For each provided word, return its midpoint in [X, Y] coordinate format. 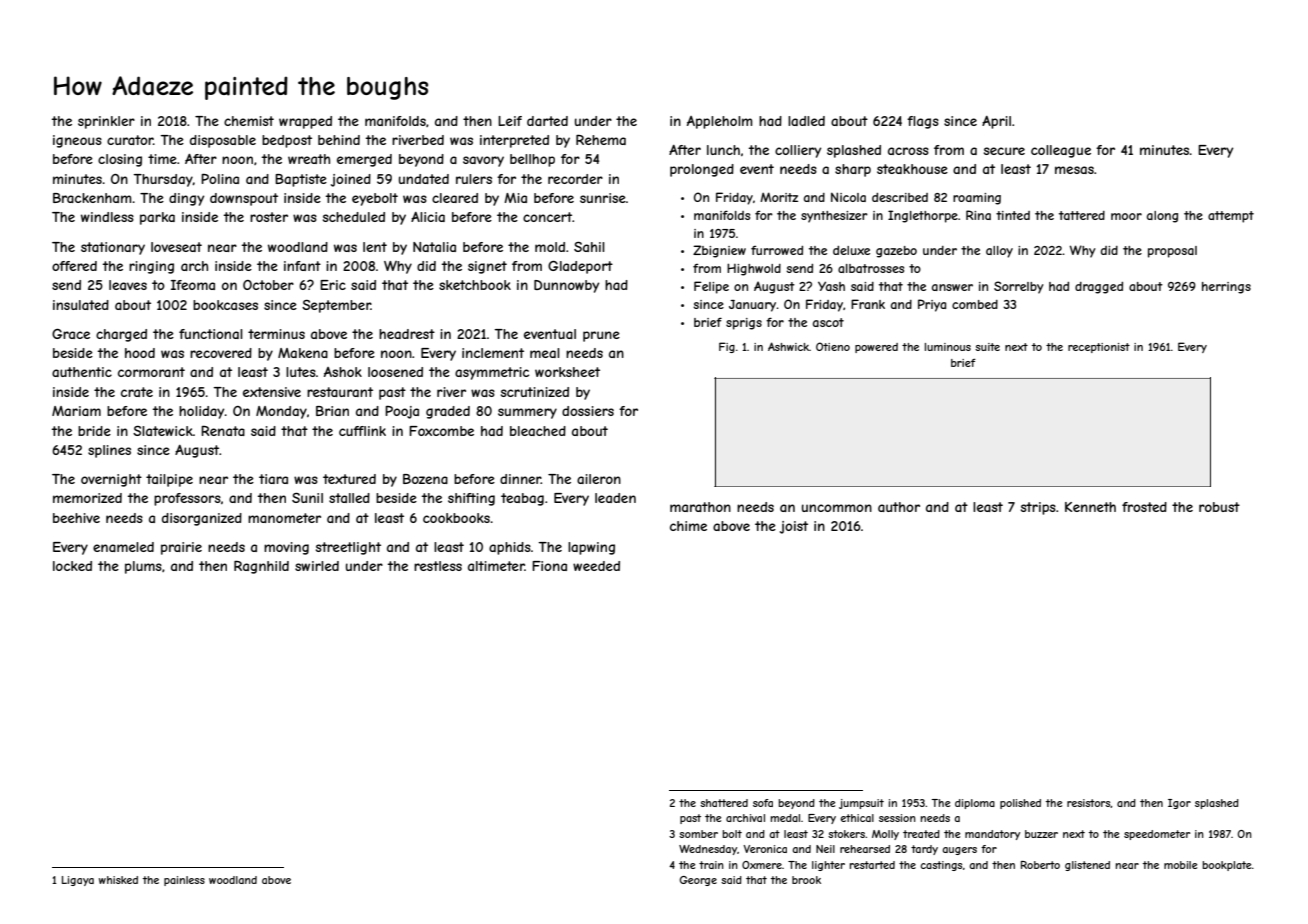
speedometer [1157, 835]
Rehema [601, 140]
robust [1219, 507]
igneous [77, 141]
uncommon [837, 508]
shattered [724, 803]
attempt [1231, 217]
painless [184, 881]
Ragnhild [261, 567]
